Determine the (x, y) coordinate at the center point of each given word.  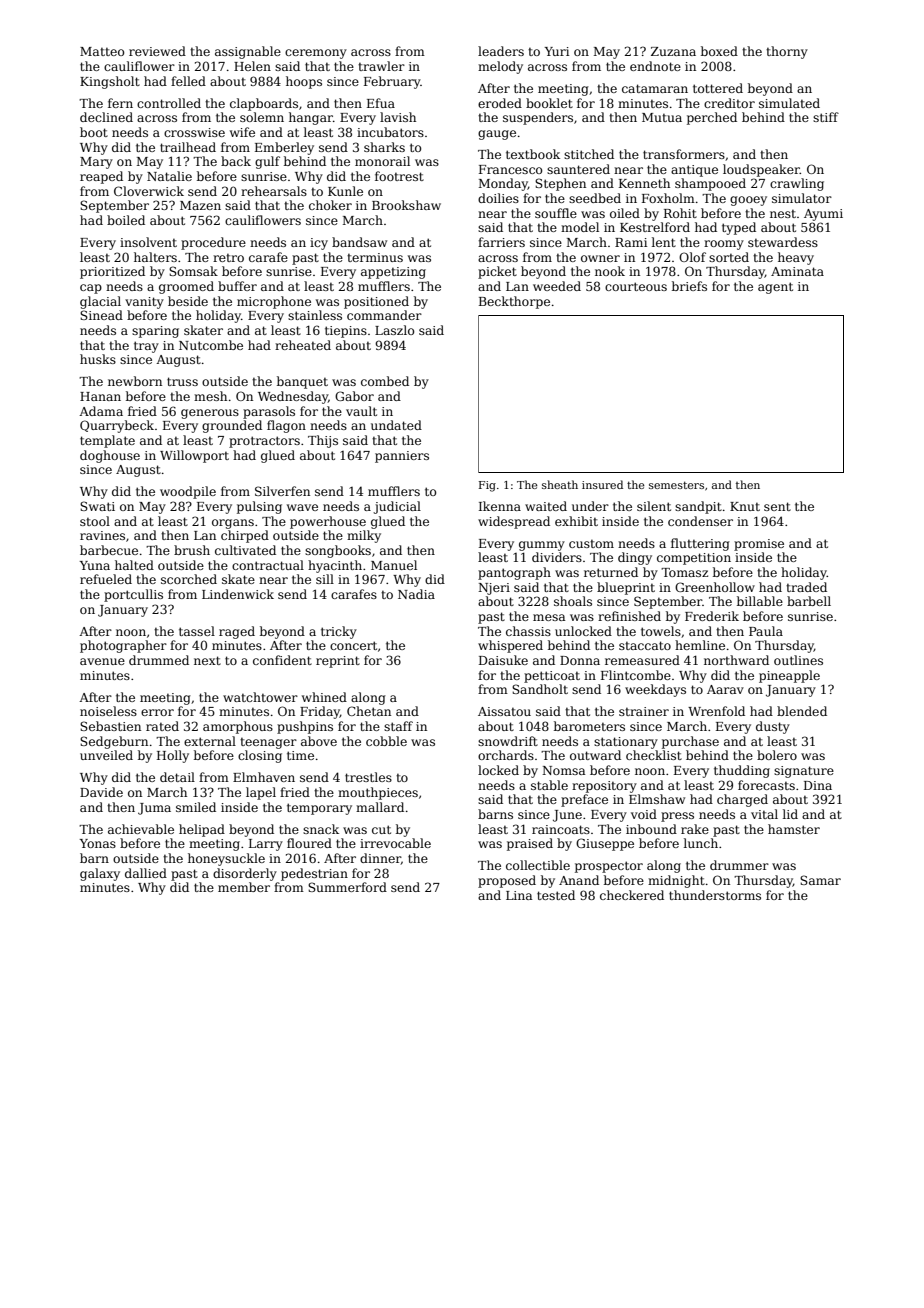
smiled (196, 807)
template (107, 441)
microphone (274, 302)
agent (775, 288)
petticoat (552, 677)
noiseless (108, 711)
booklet (549, 103)
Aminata (797, 271)
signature (804, 772)
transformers (684, 154)
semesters (676, 485)
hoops (304, 82)
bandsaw (359, 242)
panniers (402, 457)
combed (385, 381)
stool (95, 521)
